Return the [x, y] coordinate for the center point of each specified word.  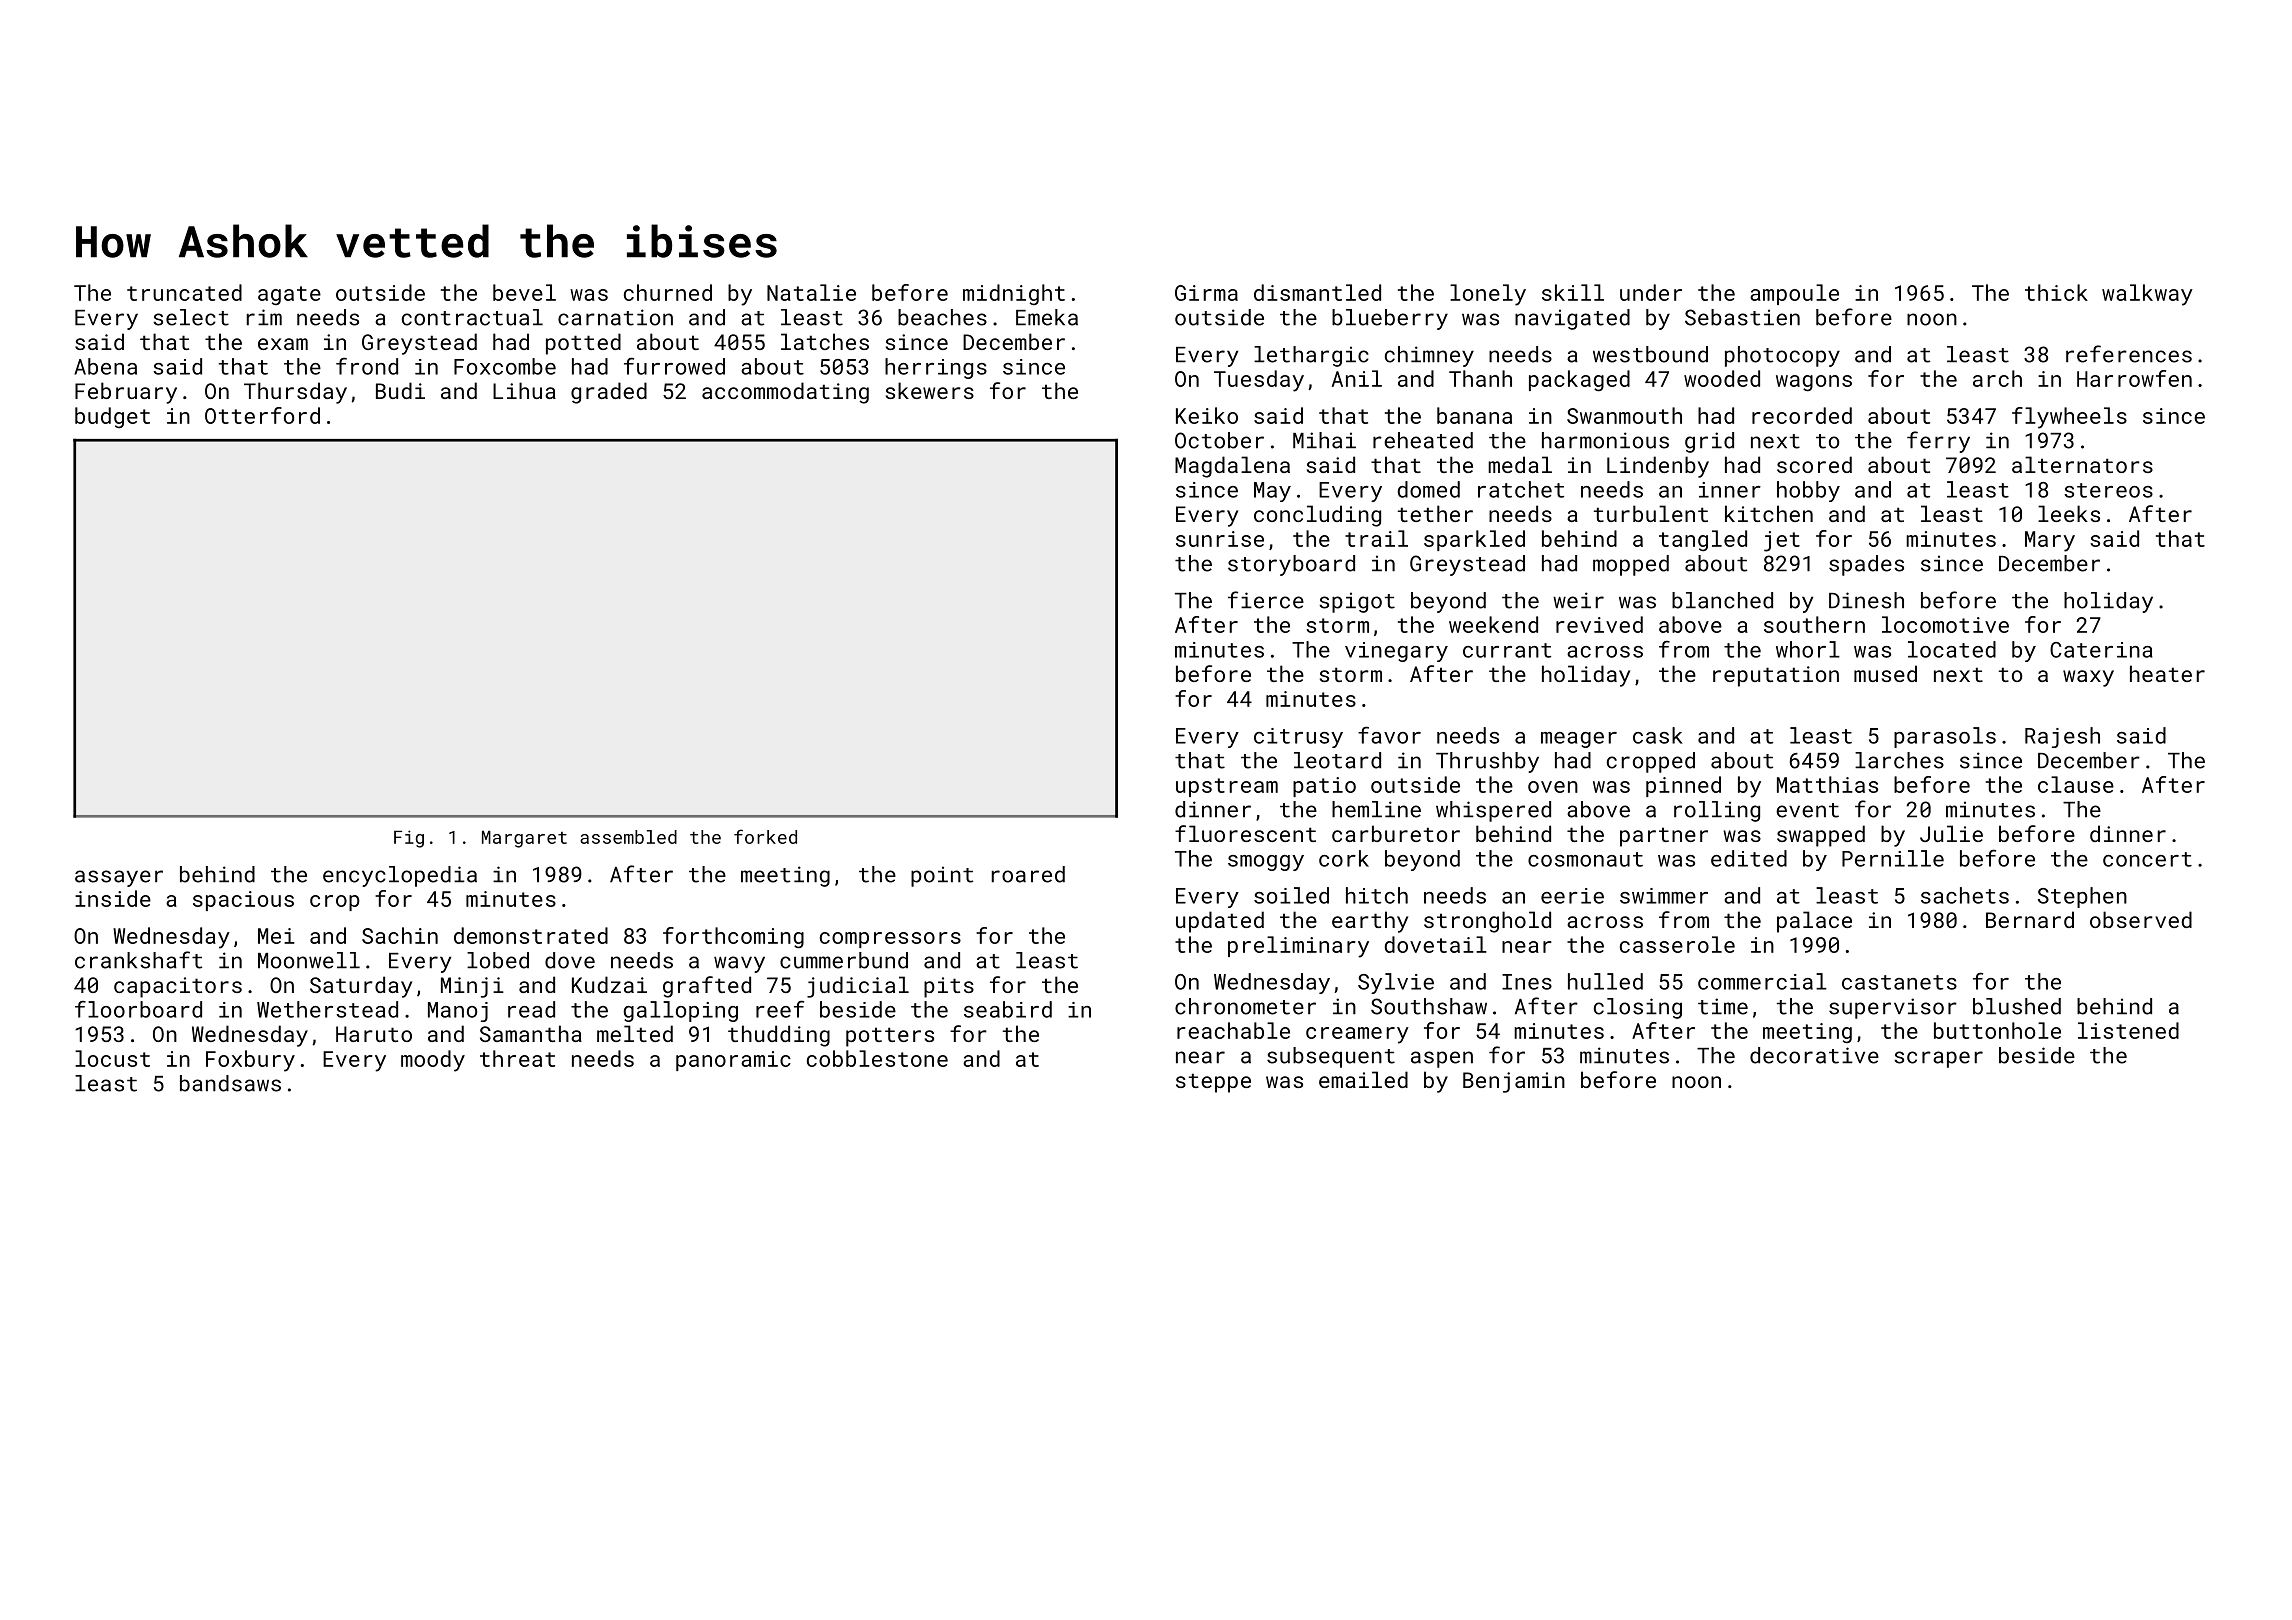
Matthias [1827, 784]
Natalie [811, 292]
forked [765, 836]
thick [2056, 292]
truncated [184, 292]
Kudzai [609, 984]
